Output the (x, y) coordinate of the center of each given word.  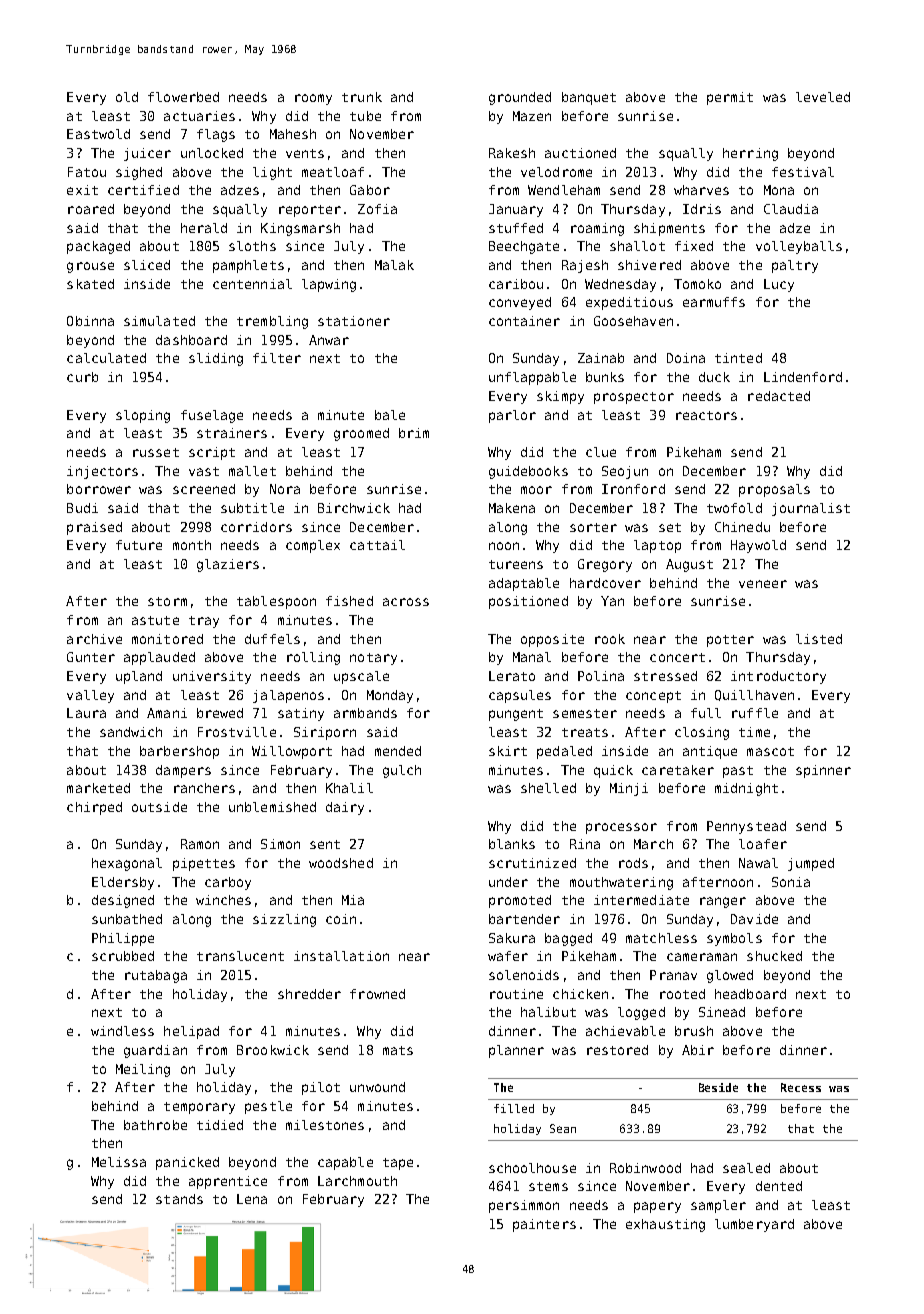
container (524, 321)
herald (204, 228)
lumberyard (754, 1225)
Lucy (779, 285)
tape (398, 1164)
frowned (377, 994)
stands (179, 1199)
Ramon (200, 844)
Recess (801, 1087)
